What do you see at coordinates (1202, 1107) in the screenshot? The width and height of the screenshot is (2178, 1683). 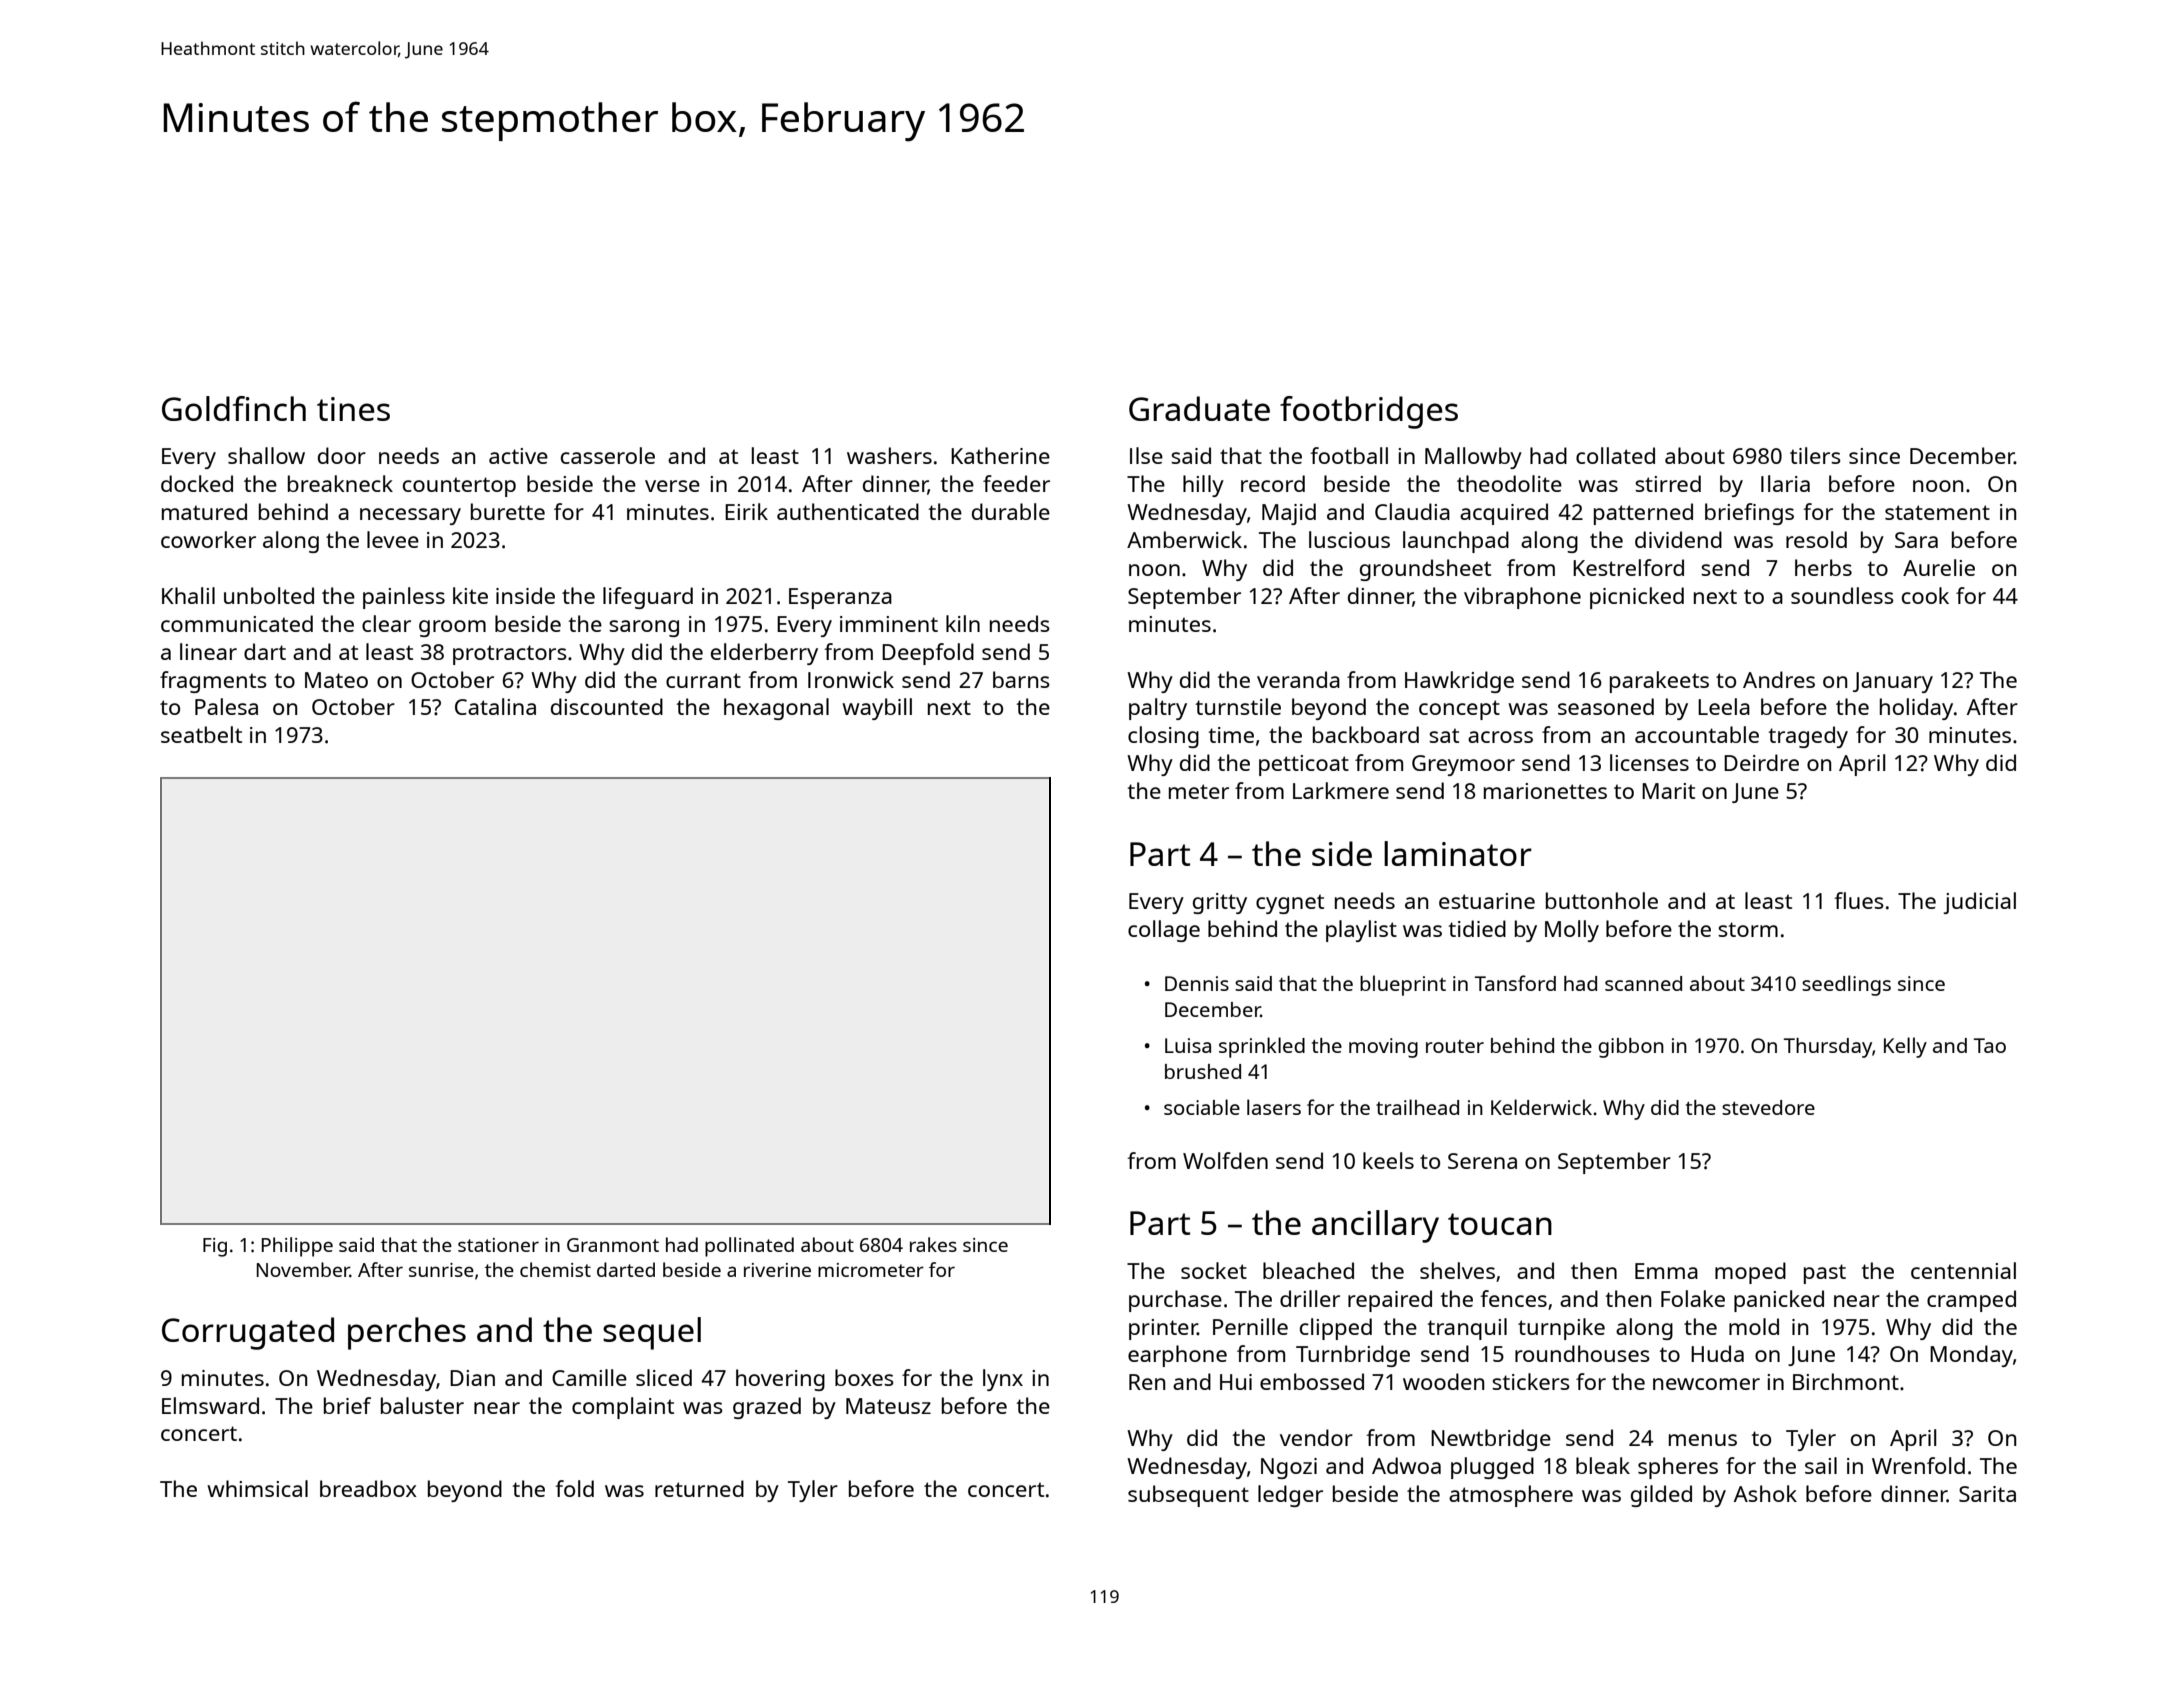 I see `sociable` at bounding box center [1202, 1107].
